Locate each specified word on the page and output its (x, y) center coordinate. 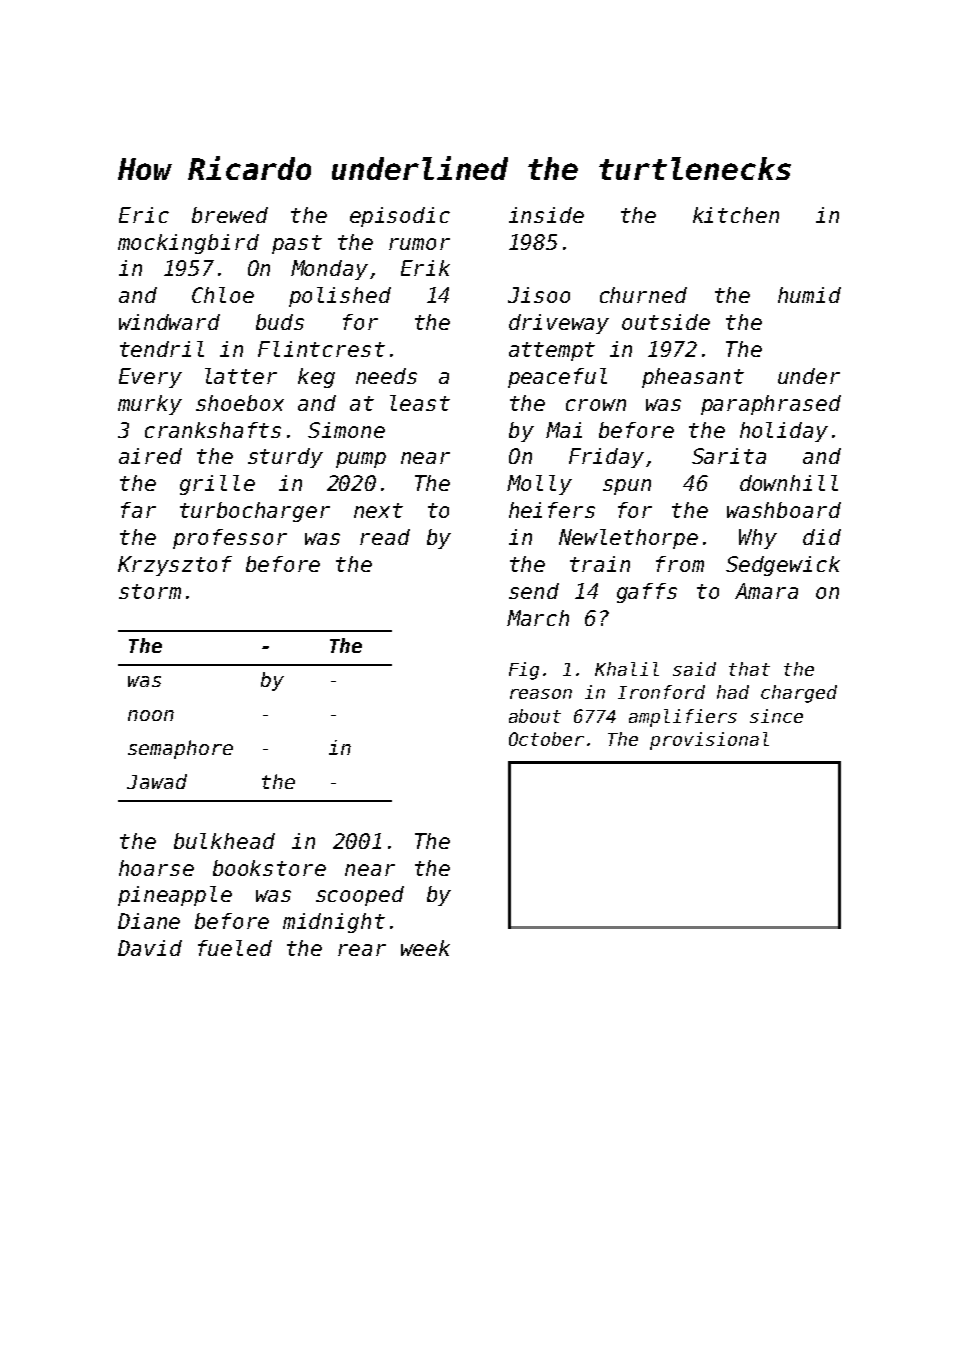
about (535, 716)
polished (340, 297)
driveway (559, 324)
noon (151, 715)
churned (643, 295)
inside (546, 215)
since (776, 716)
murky (150, 405)
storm (150, 591)
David (150, 948)
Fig (524, 671)
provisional (709, 741)
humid (809, 295)
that (749, 669)
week (425, 948)
